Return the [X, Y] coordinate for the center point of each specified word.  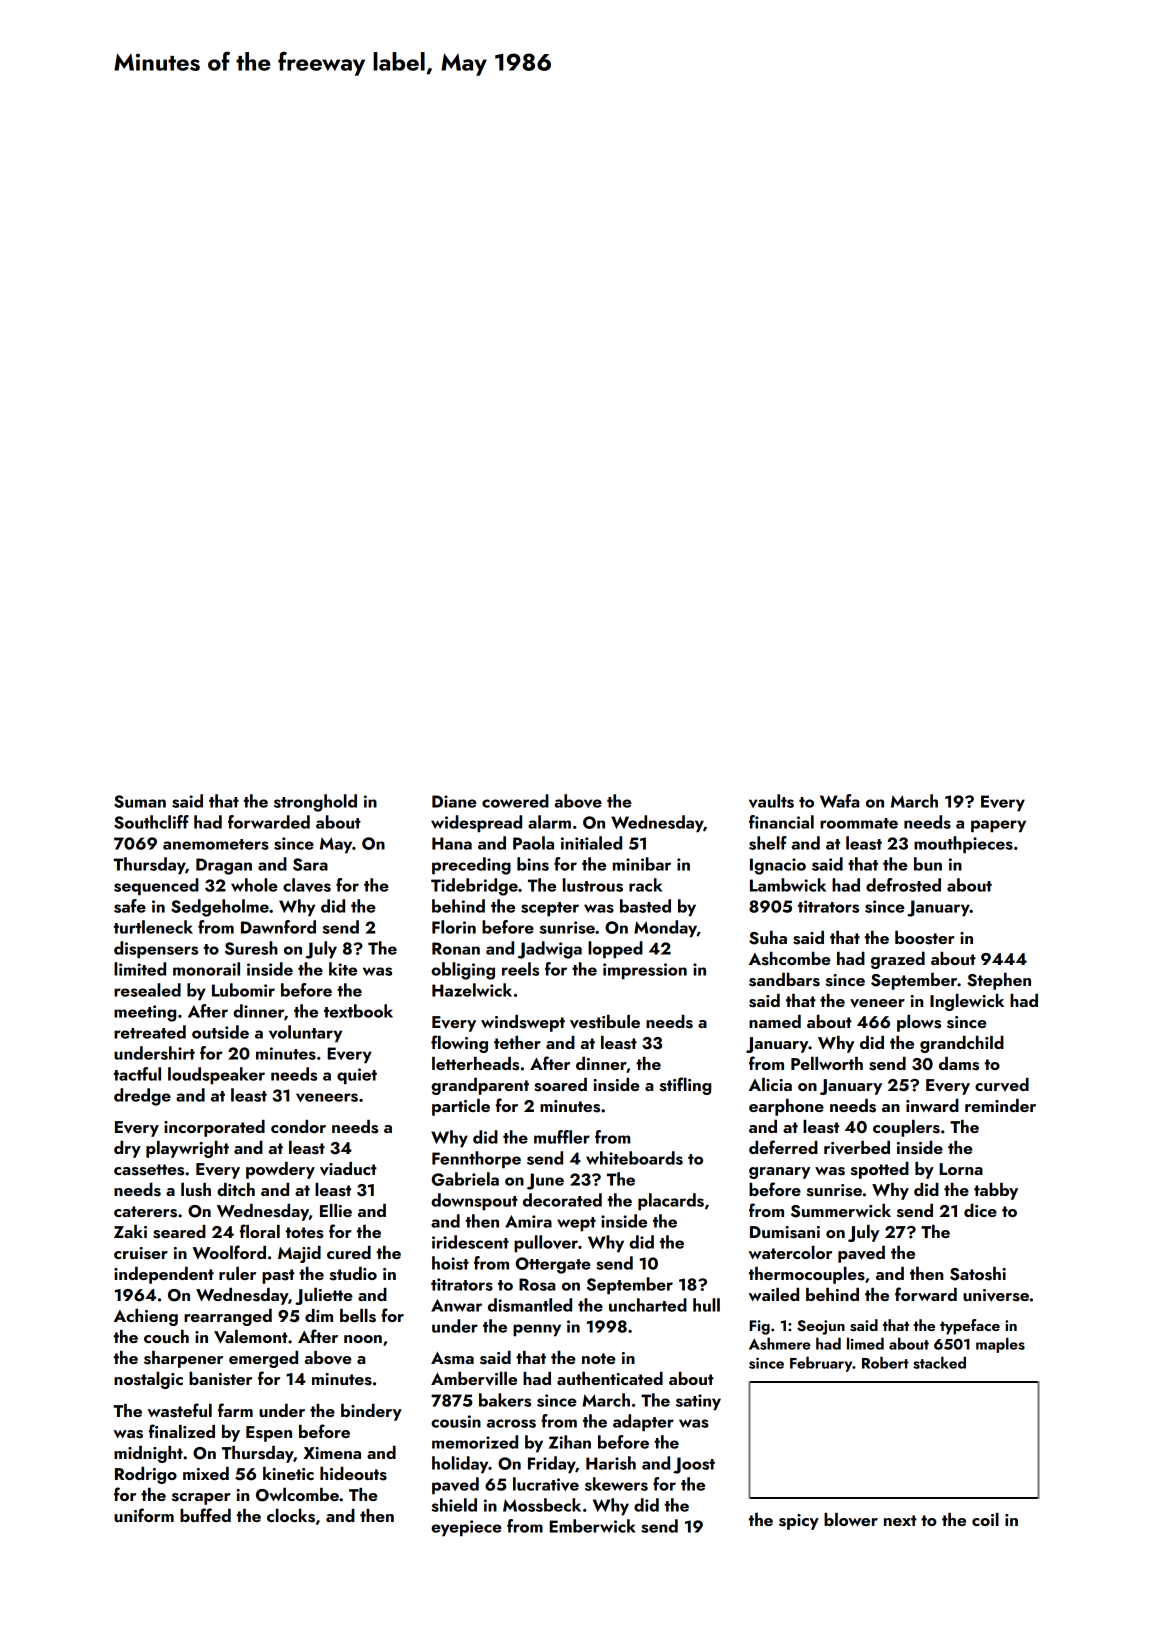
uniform [144, 1515]
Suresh [251, 948]
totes [304, 1233]
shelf [768, 843]
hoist [450, 1263]
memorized [475, 1442]
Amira [528, 1221]
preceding [471, 866]
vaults [771, 801]
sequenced [156, 886]
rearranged [228, 1317]
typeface [970, 1327]
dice [980, 1210]
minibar [642, 864]
